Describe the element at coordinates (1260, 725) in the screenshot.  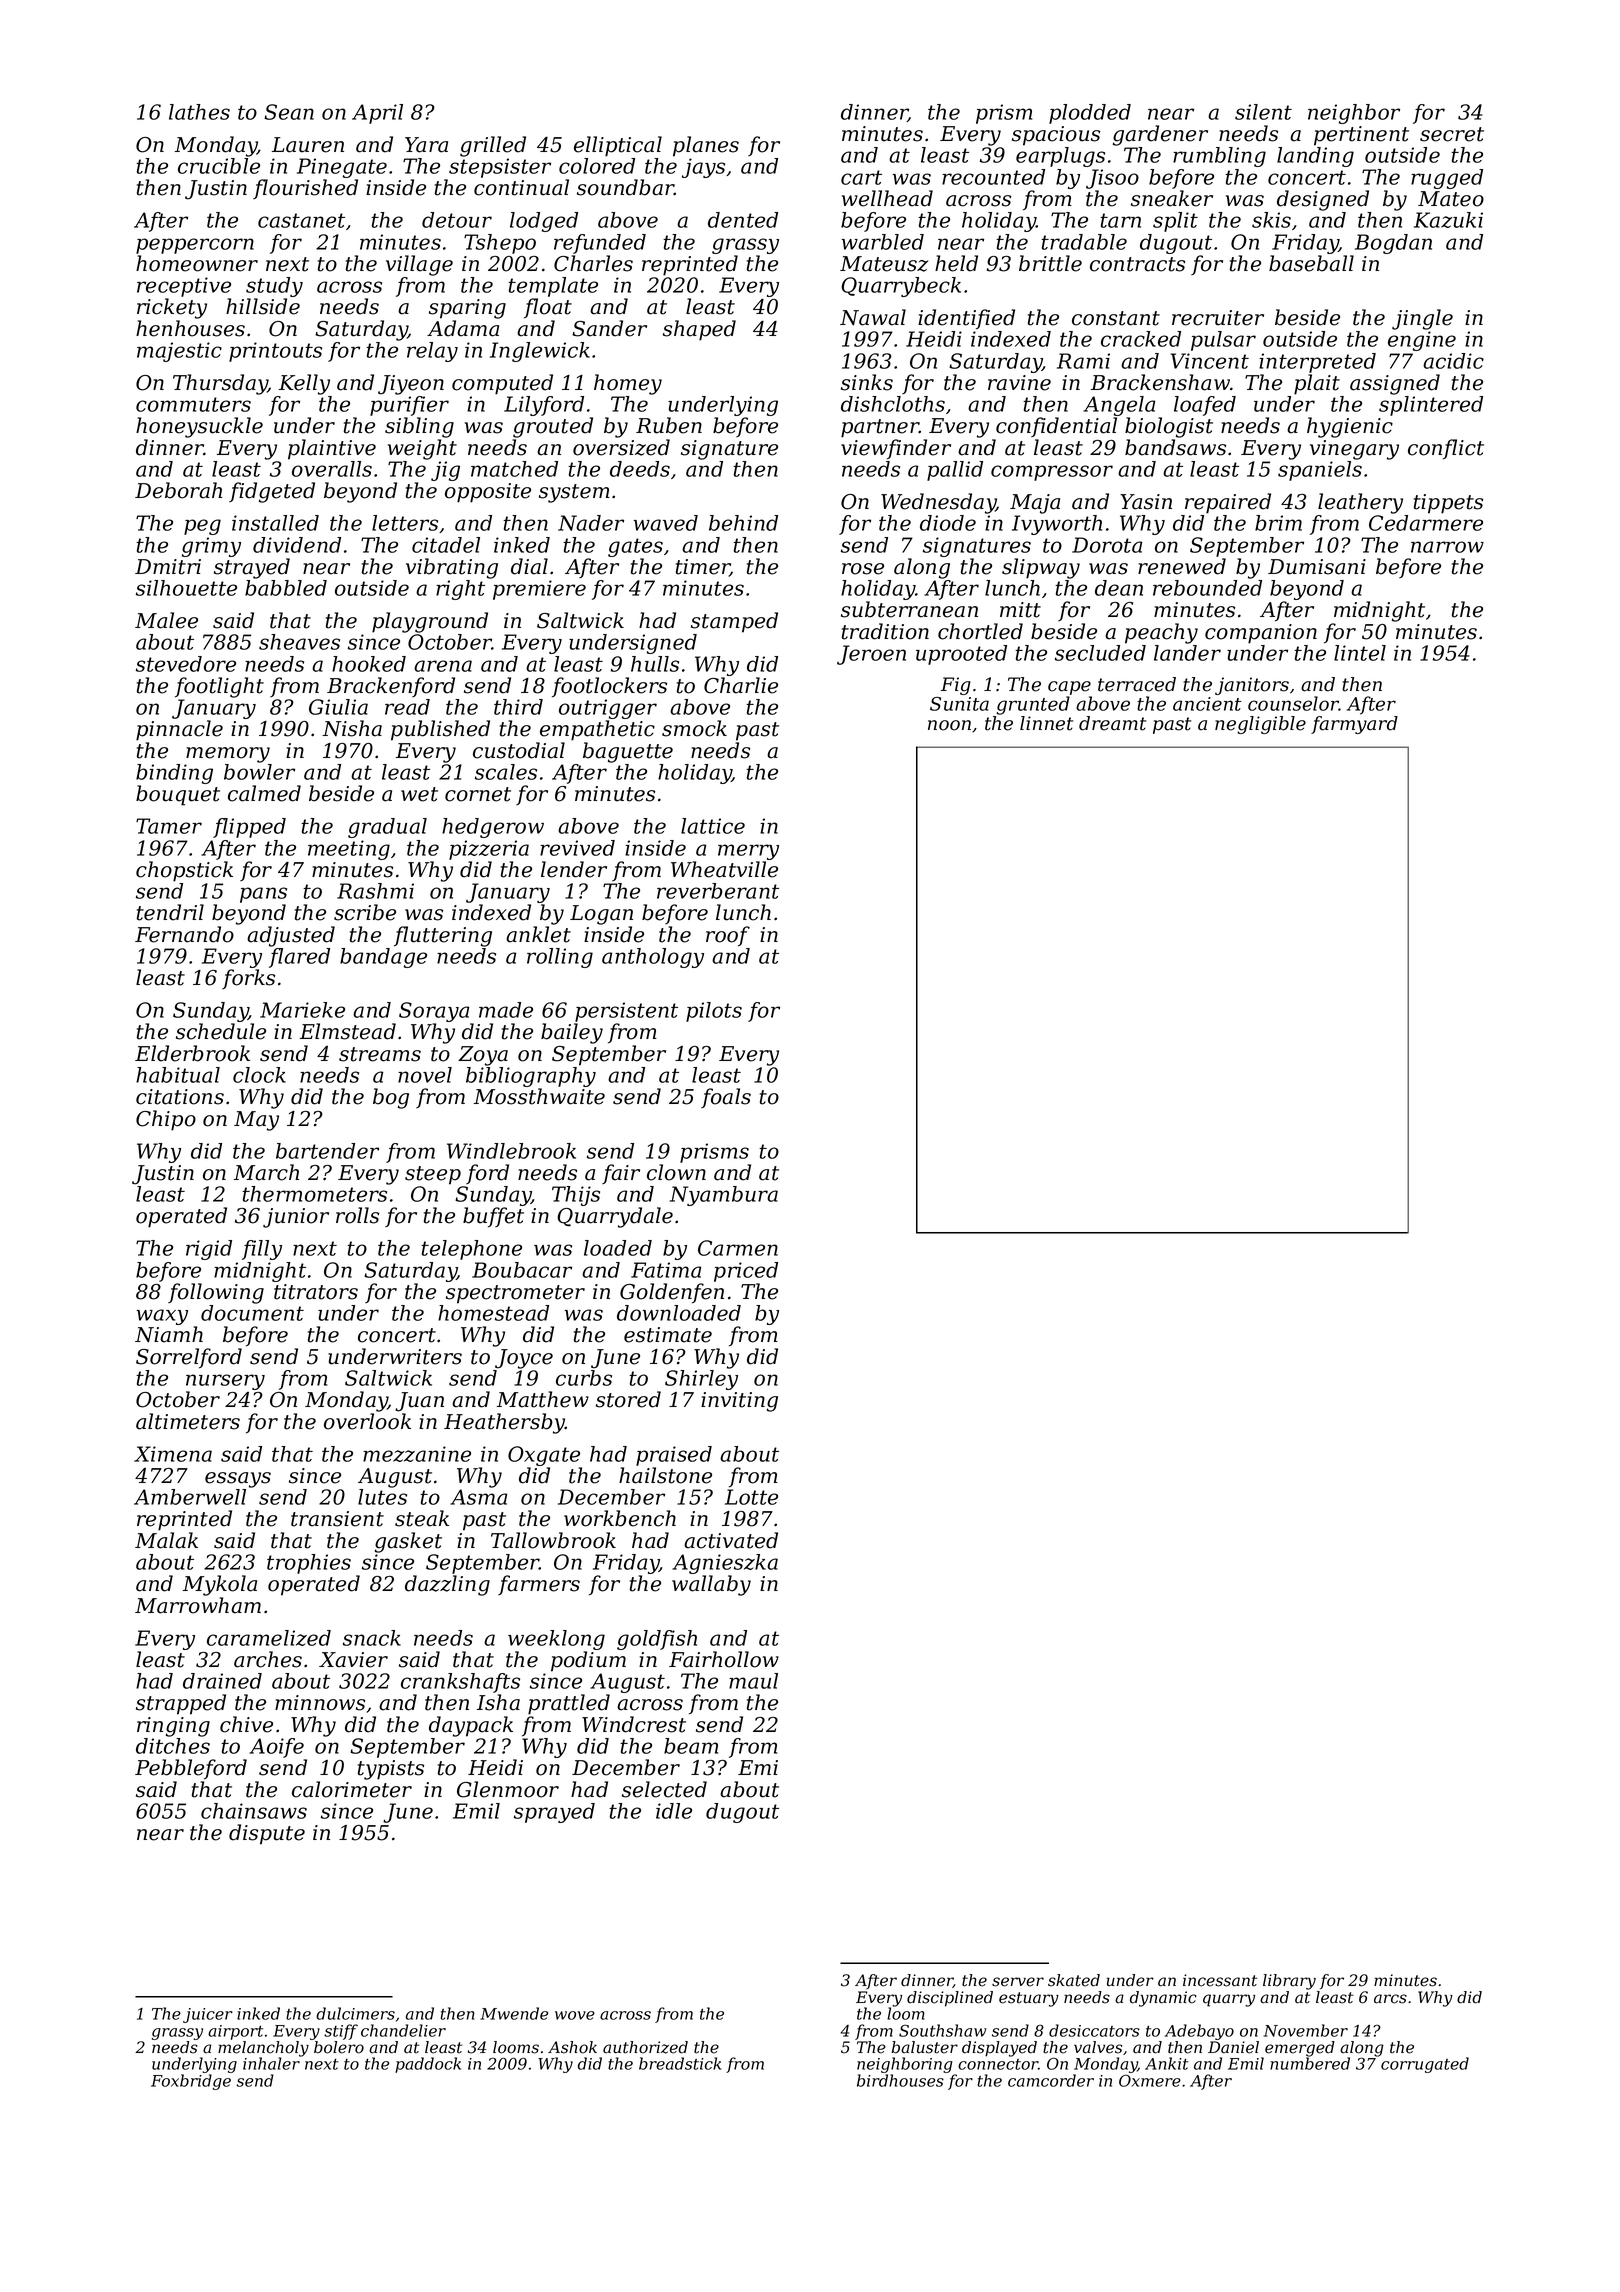
I see `negligible` at that location.
